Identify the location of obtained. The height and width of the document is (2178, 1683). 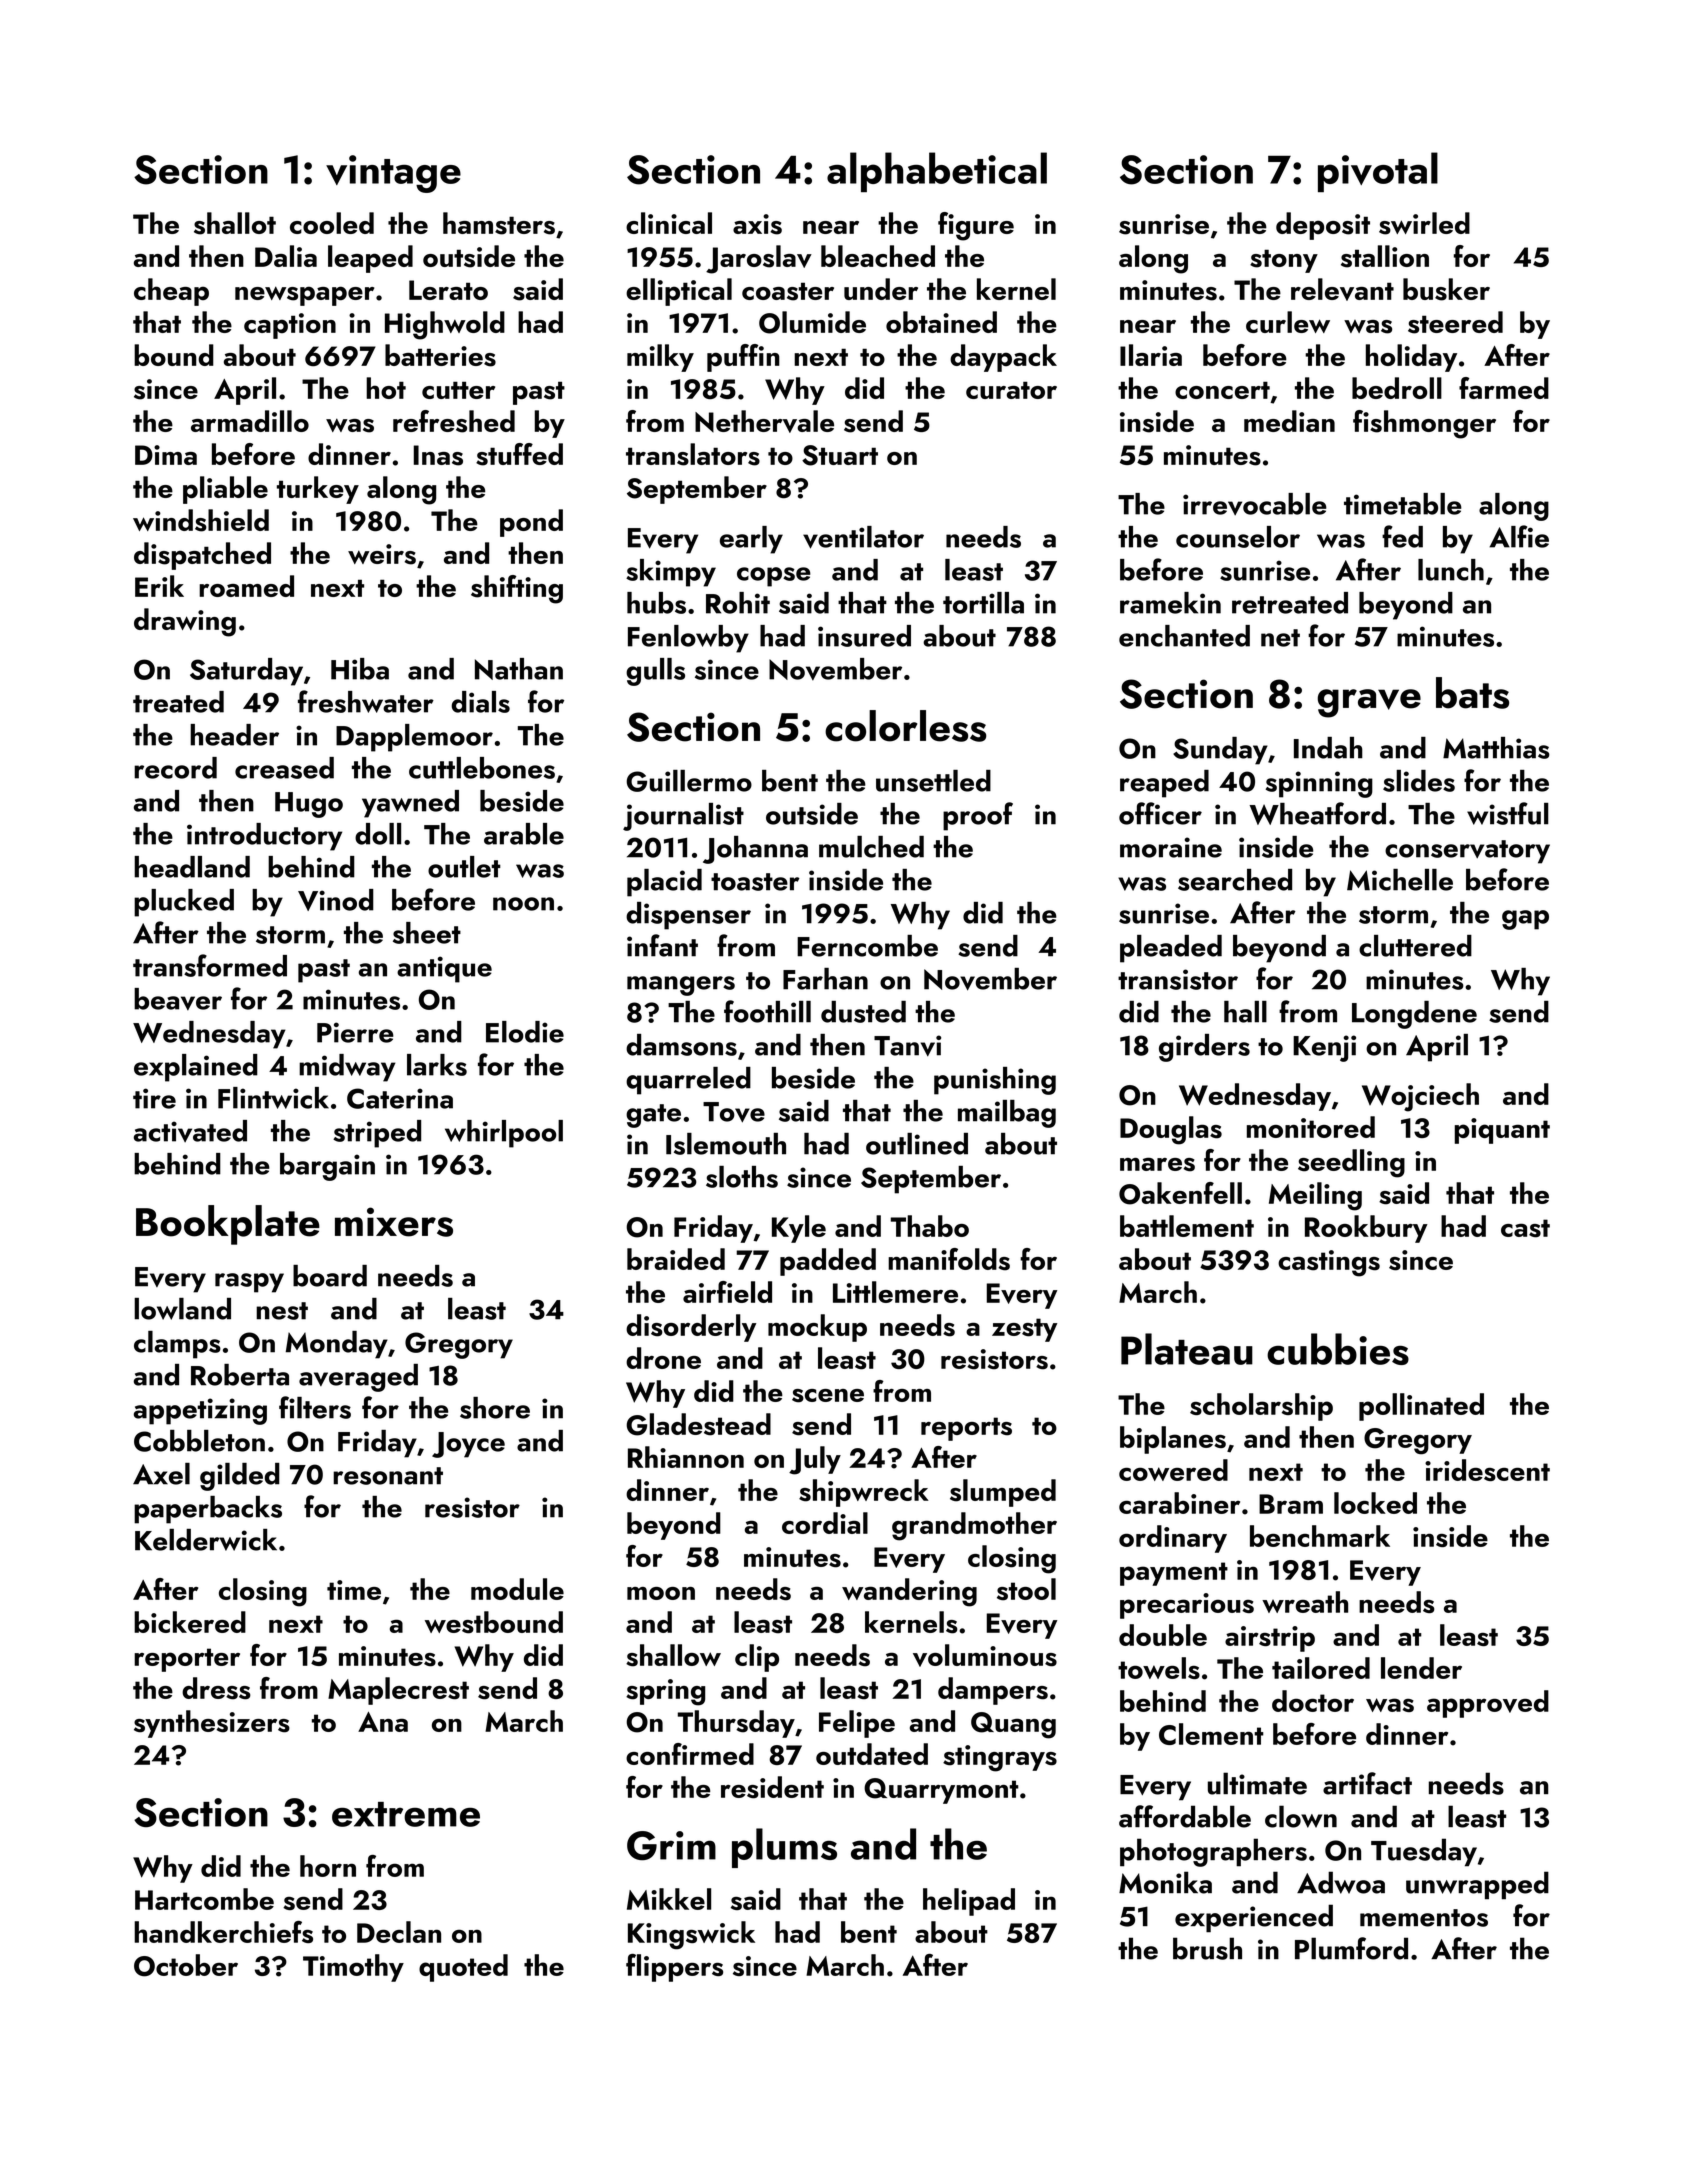
(941, 322).
